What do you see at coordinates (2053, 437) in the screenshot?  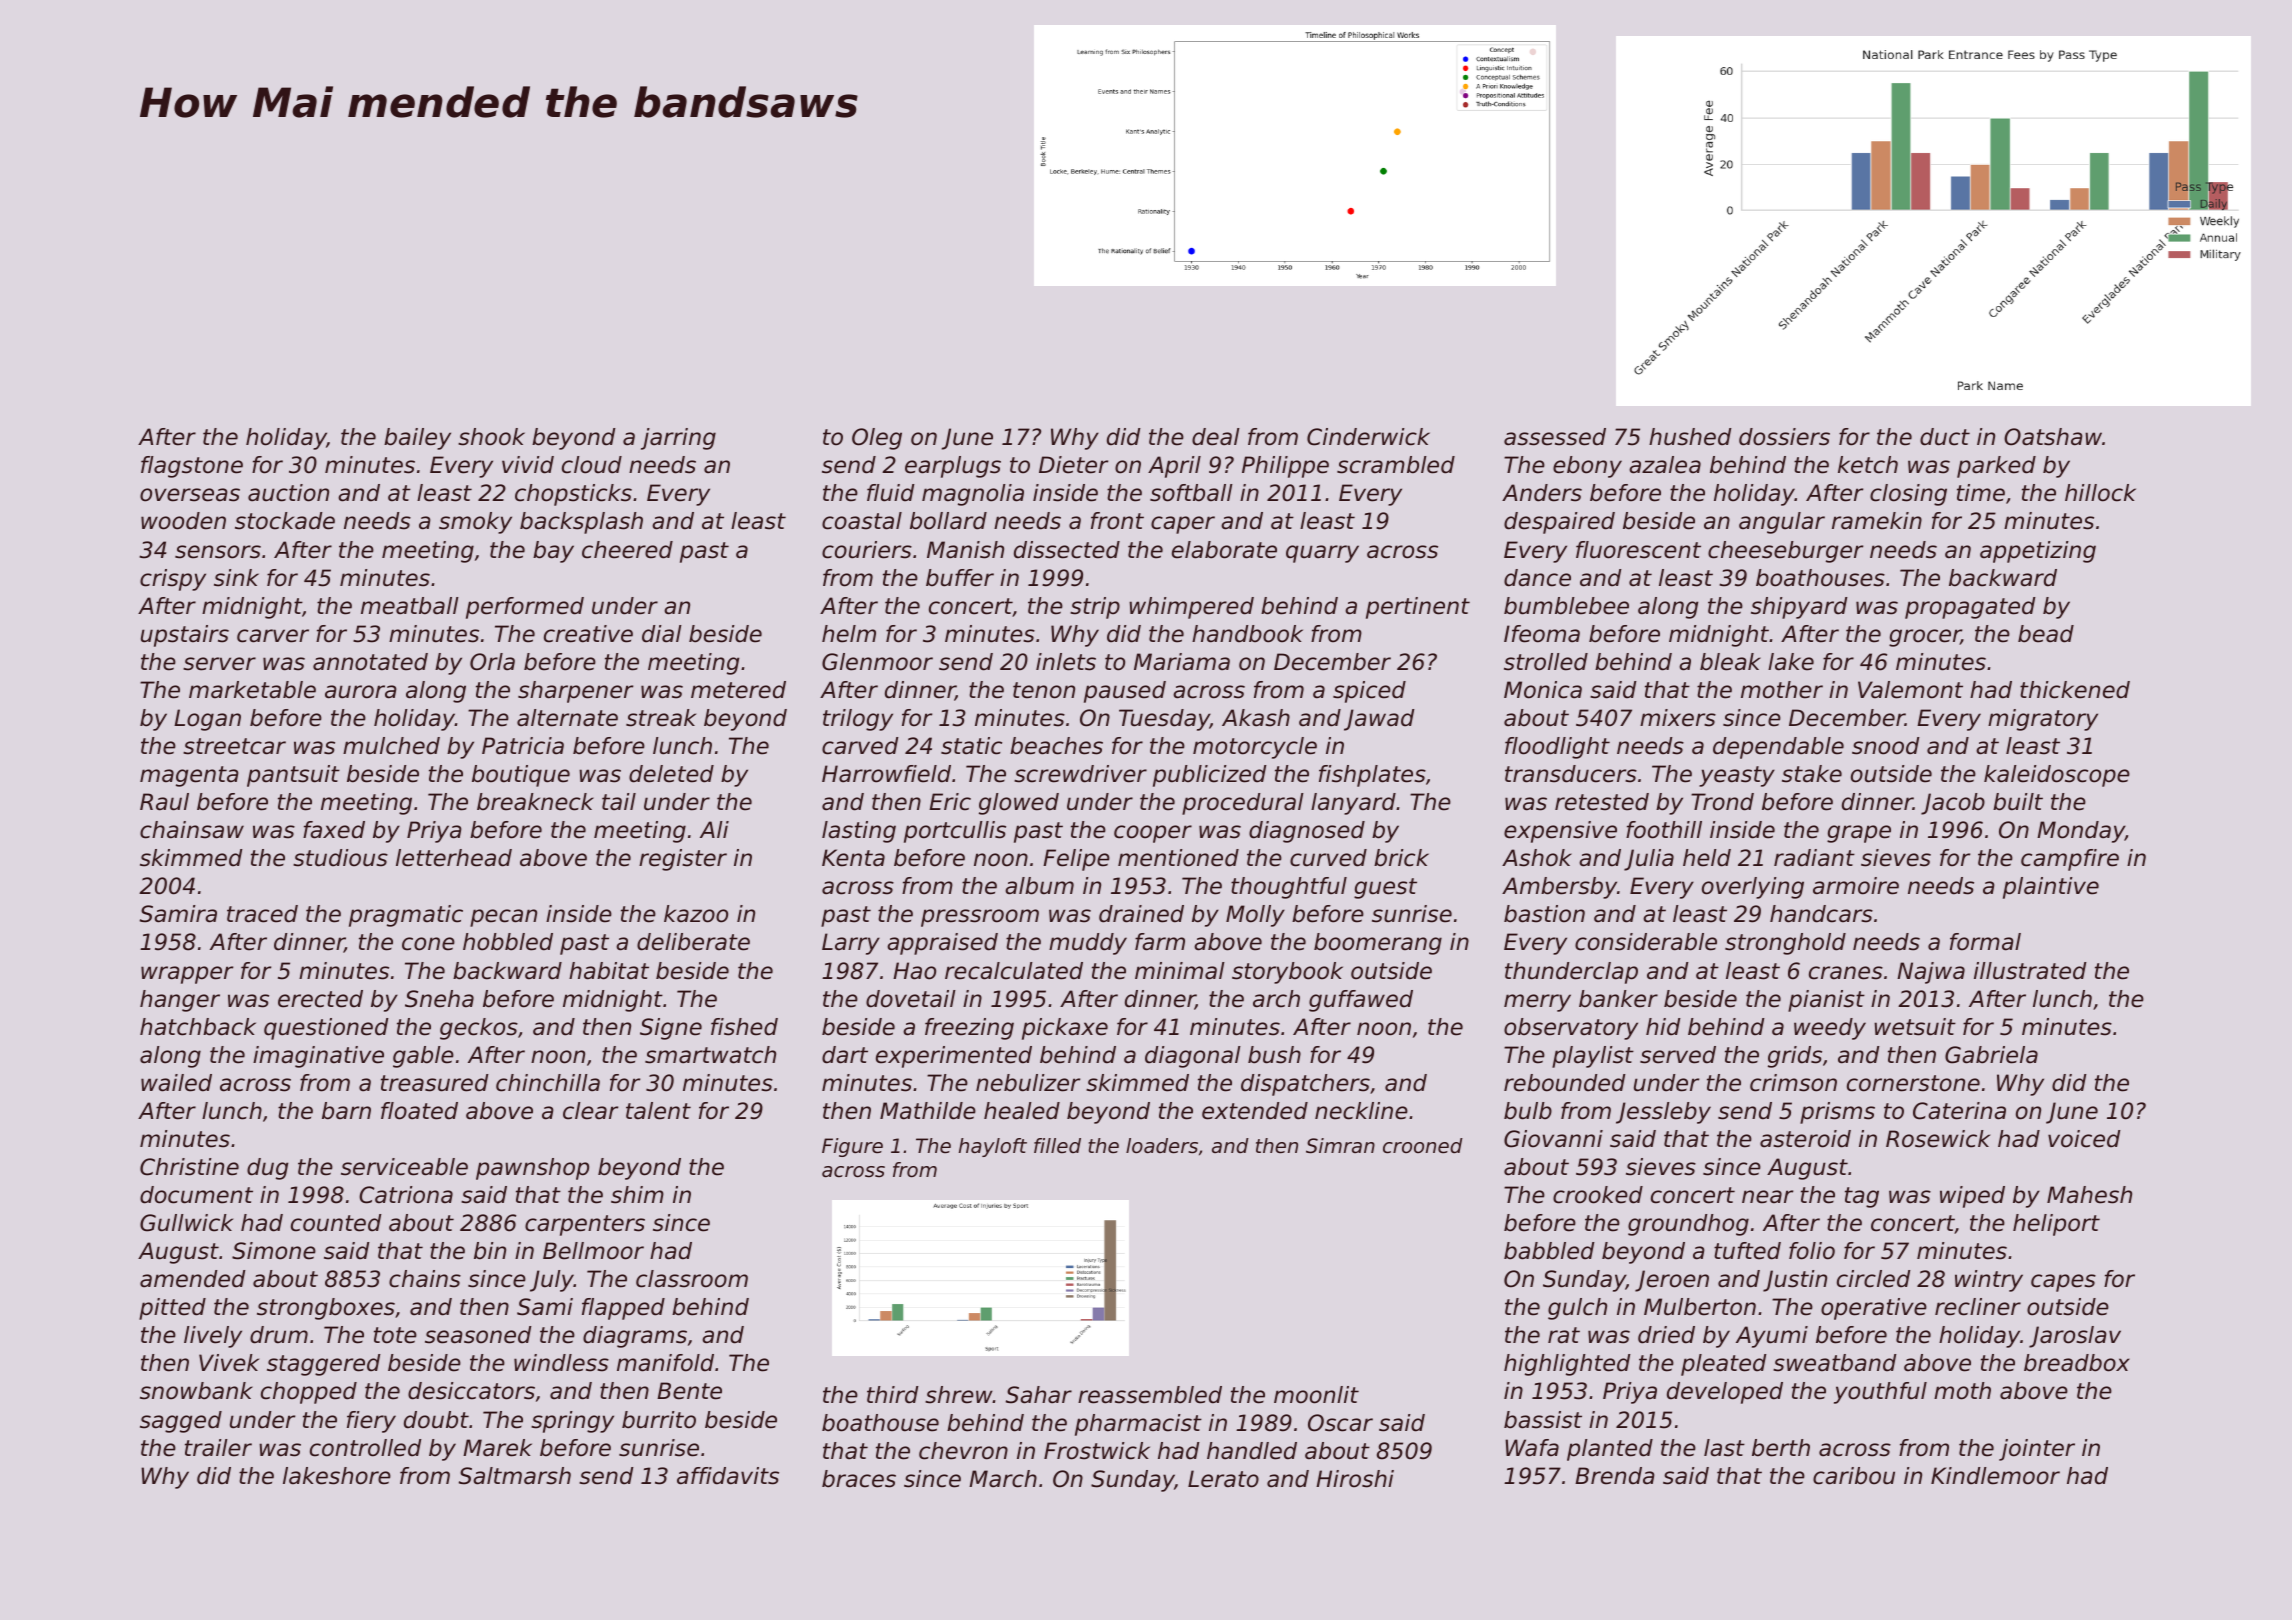 I see `Oatshaw` at bounding box center [2053, 437].
